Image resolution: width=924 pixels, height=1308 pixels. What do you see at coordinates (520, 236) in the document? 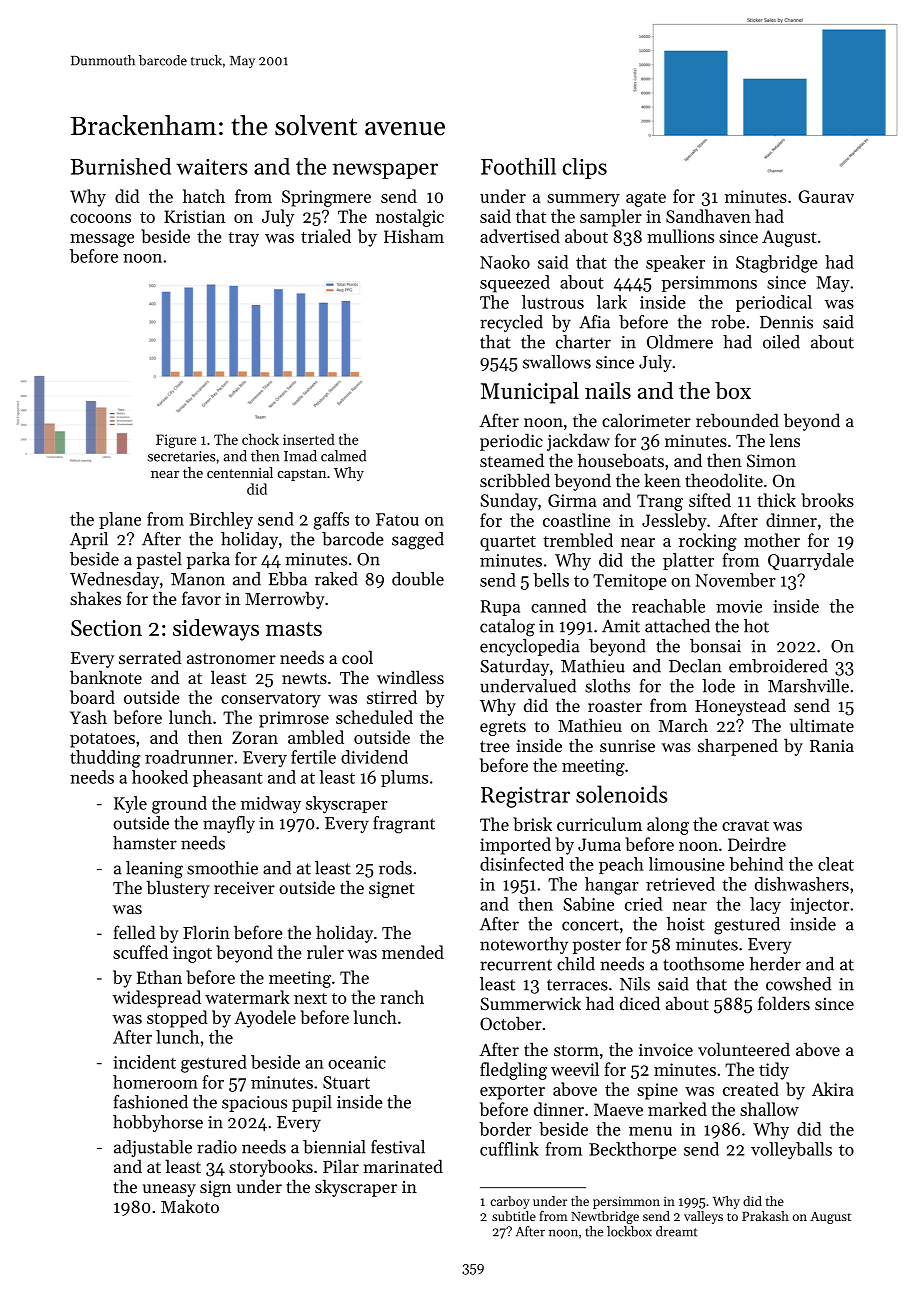
I see `advertised` at bounding box center [520, 236].
